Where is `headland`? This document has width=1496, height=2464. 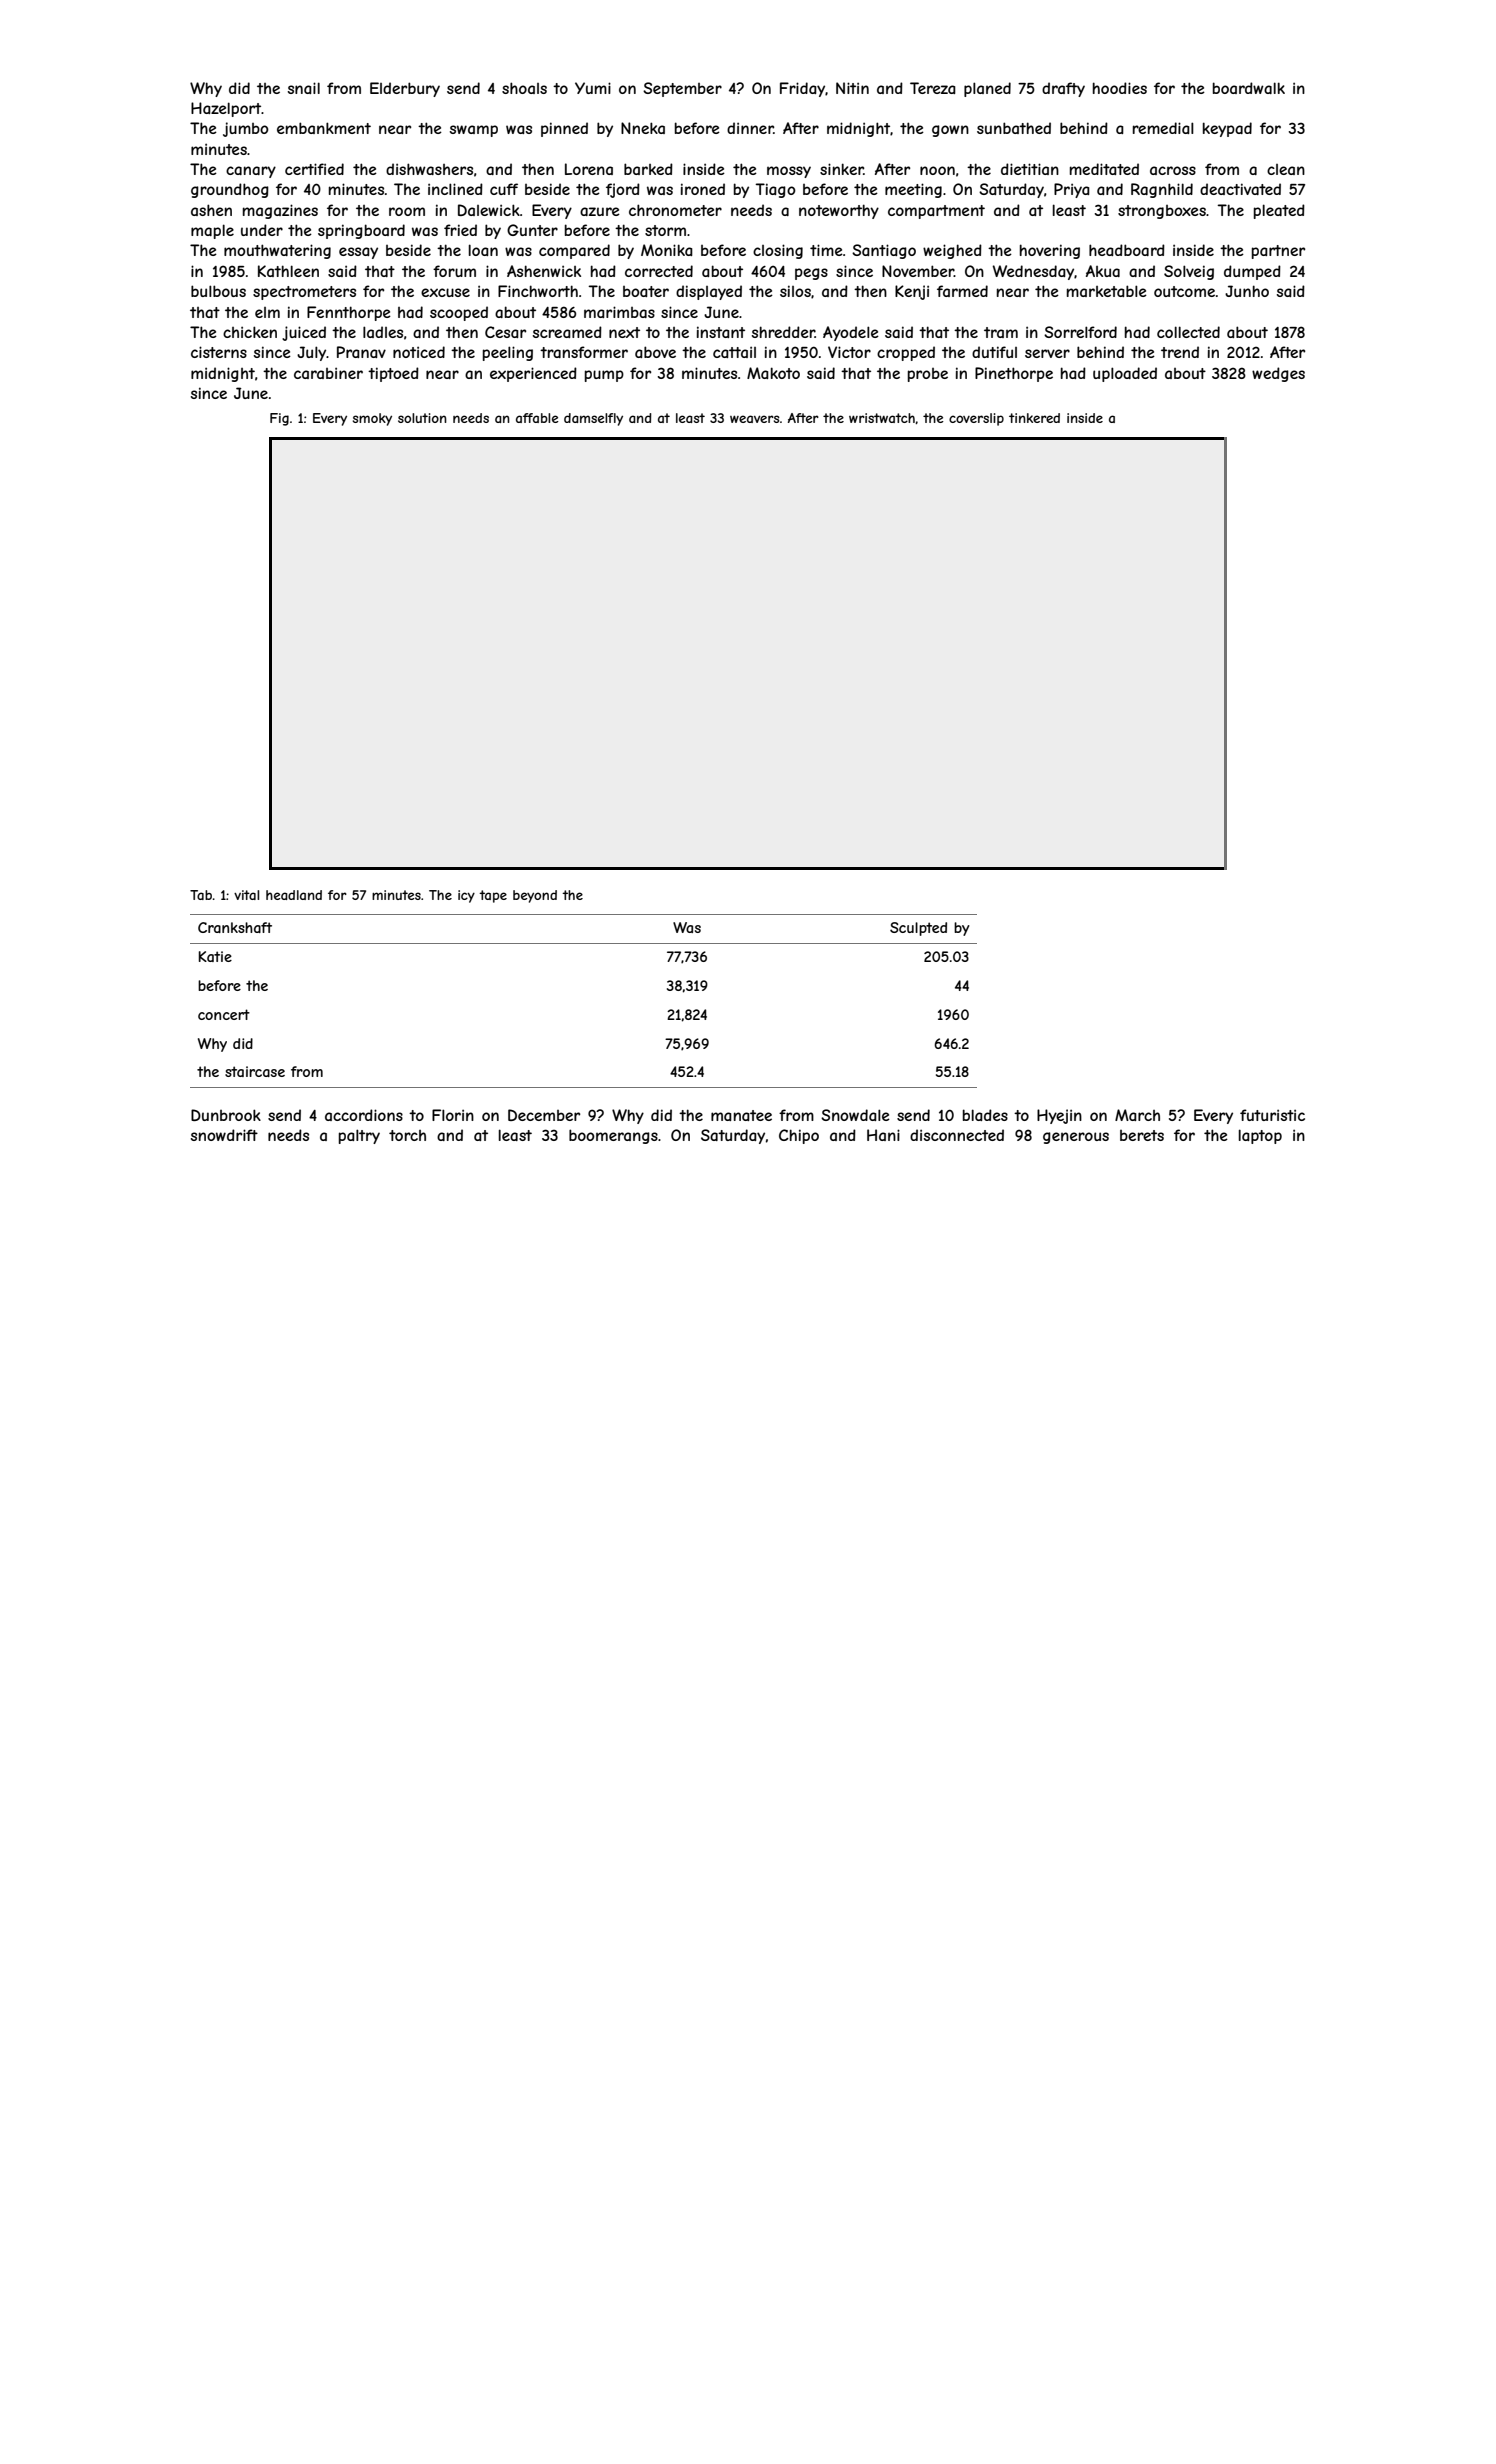 headland is located at coordinates (294, 895).
